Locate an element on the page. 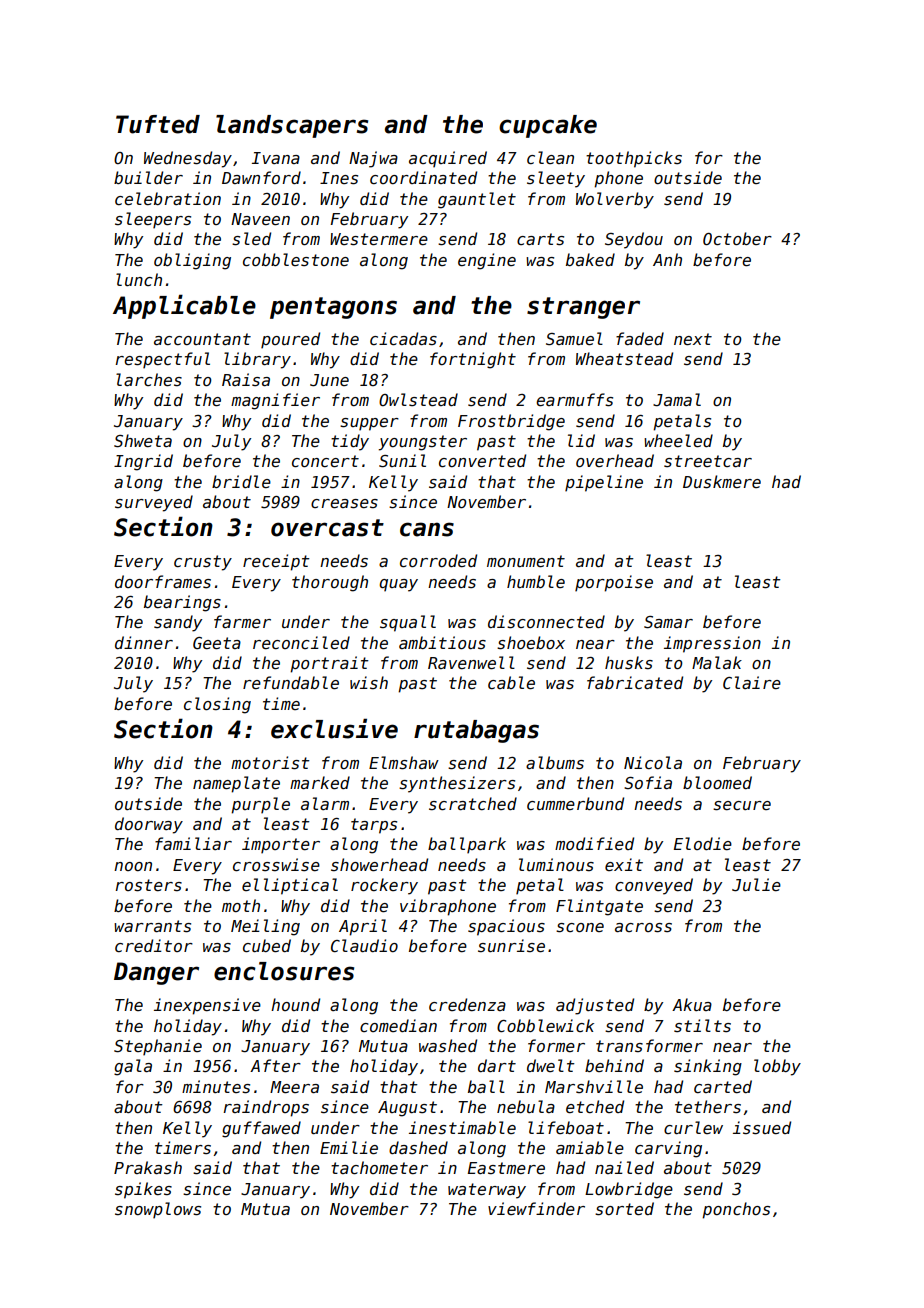 Image resolution: width=924 pixels, height=1308 pixels. creases is located at coordinates (344, 504).
